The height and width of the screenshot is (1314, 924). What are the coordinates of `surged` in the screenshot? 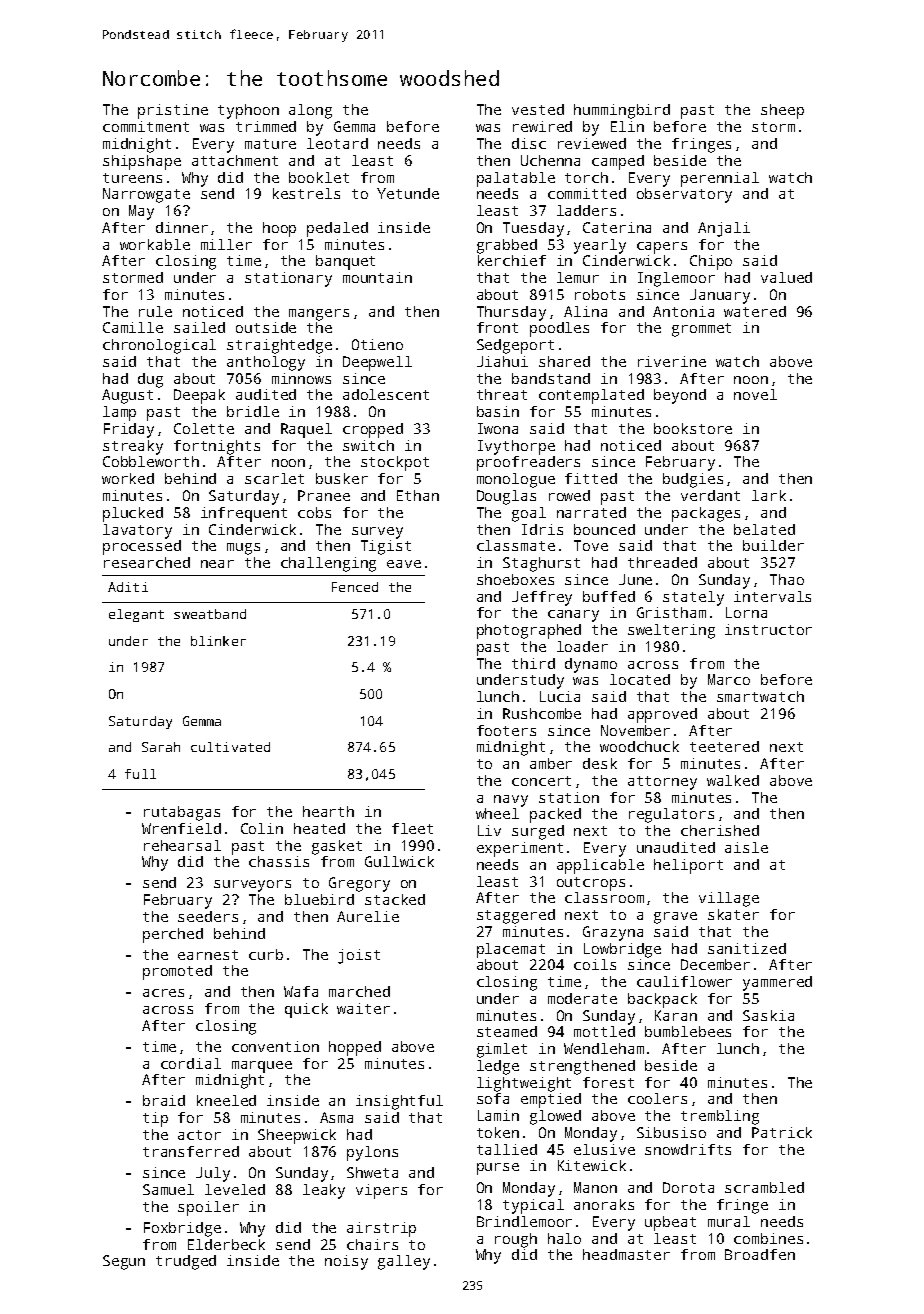 It's located at (538, 832).
